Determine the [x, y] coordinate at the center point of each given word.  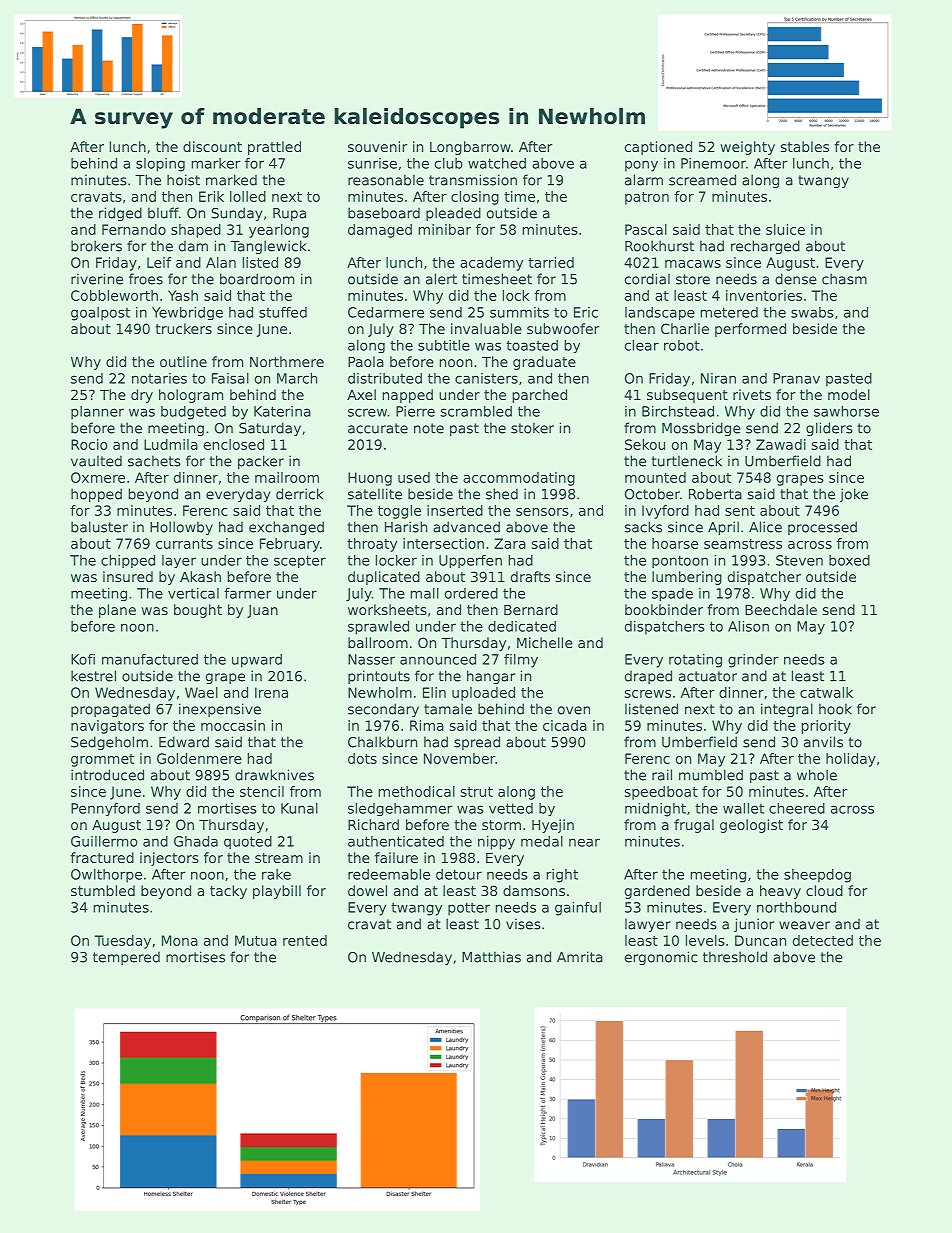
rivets [752, 394]
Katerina [282, 411]
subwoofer [563, 328]
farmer [247, 593]
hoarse [675, 543]
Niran [718, 378]
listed [260, 262]
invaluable [486, 328]
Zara [510, 543]
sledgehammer [400, 809]
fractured [102, 857]
